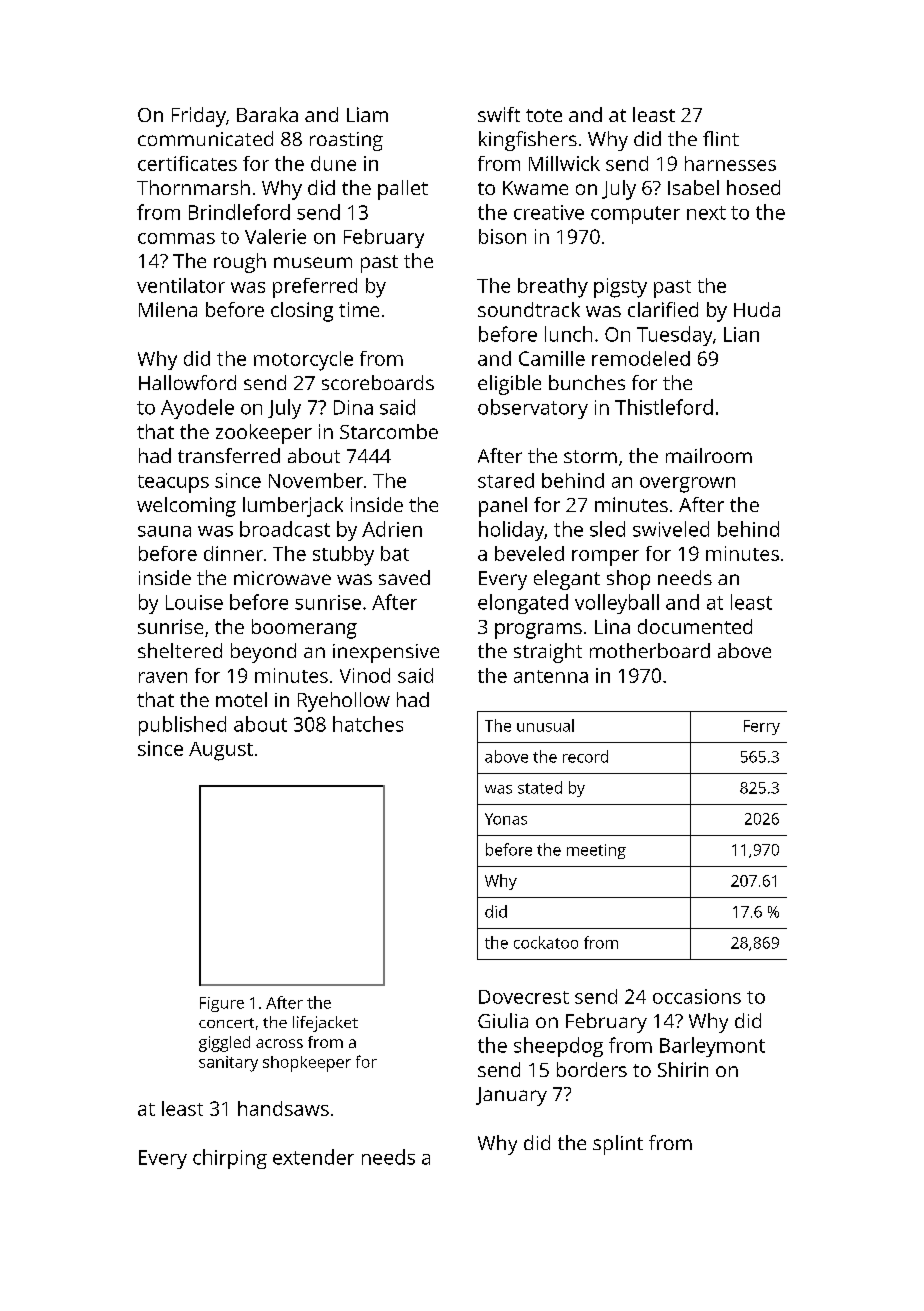 The image size is (924, 1311). Describe the element at coordinates (368, 724) in the screenshot. I see `hatches` at that location.
